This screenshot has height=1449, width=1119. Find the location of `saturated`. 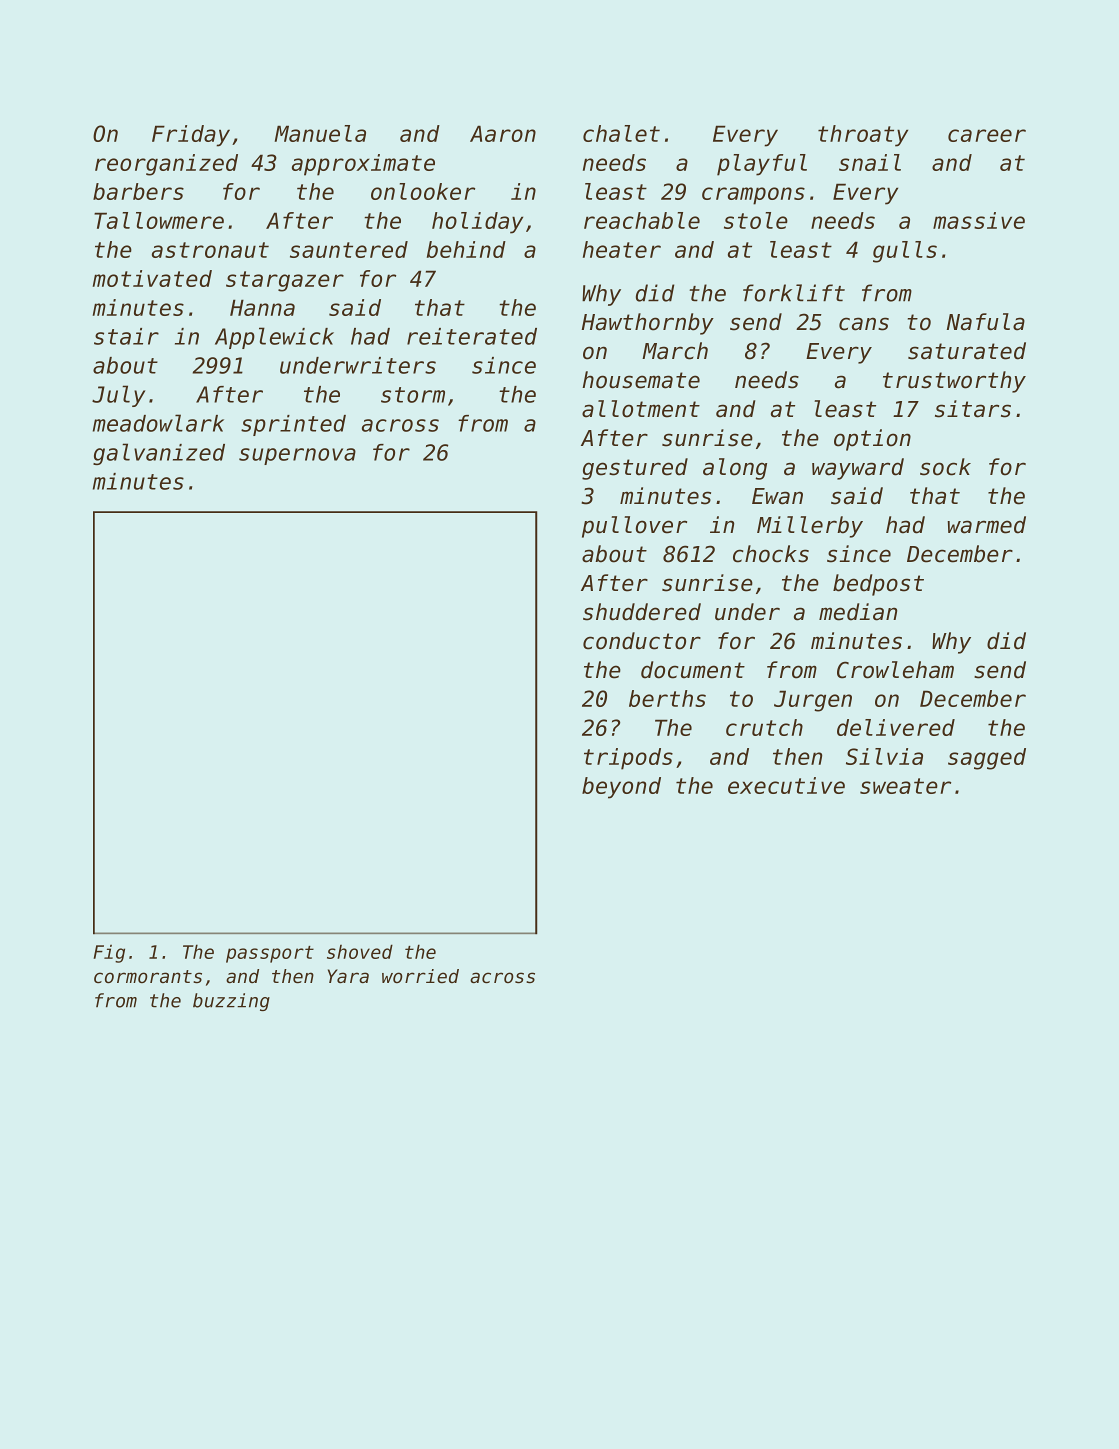

saturated is located at coordinates (967, 351).
